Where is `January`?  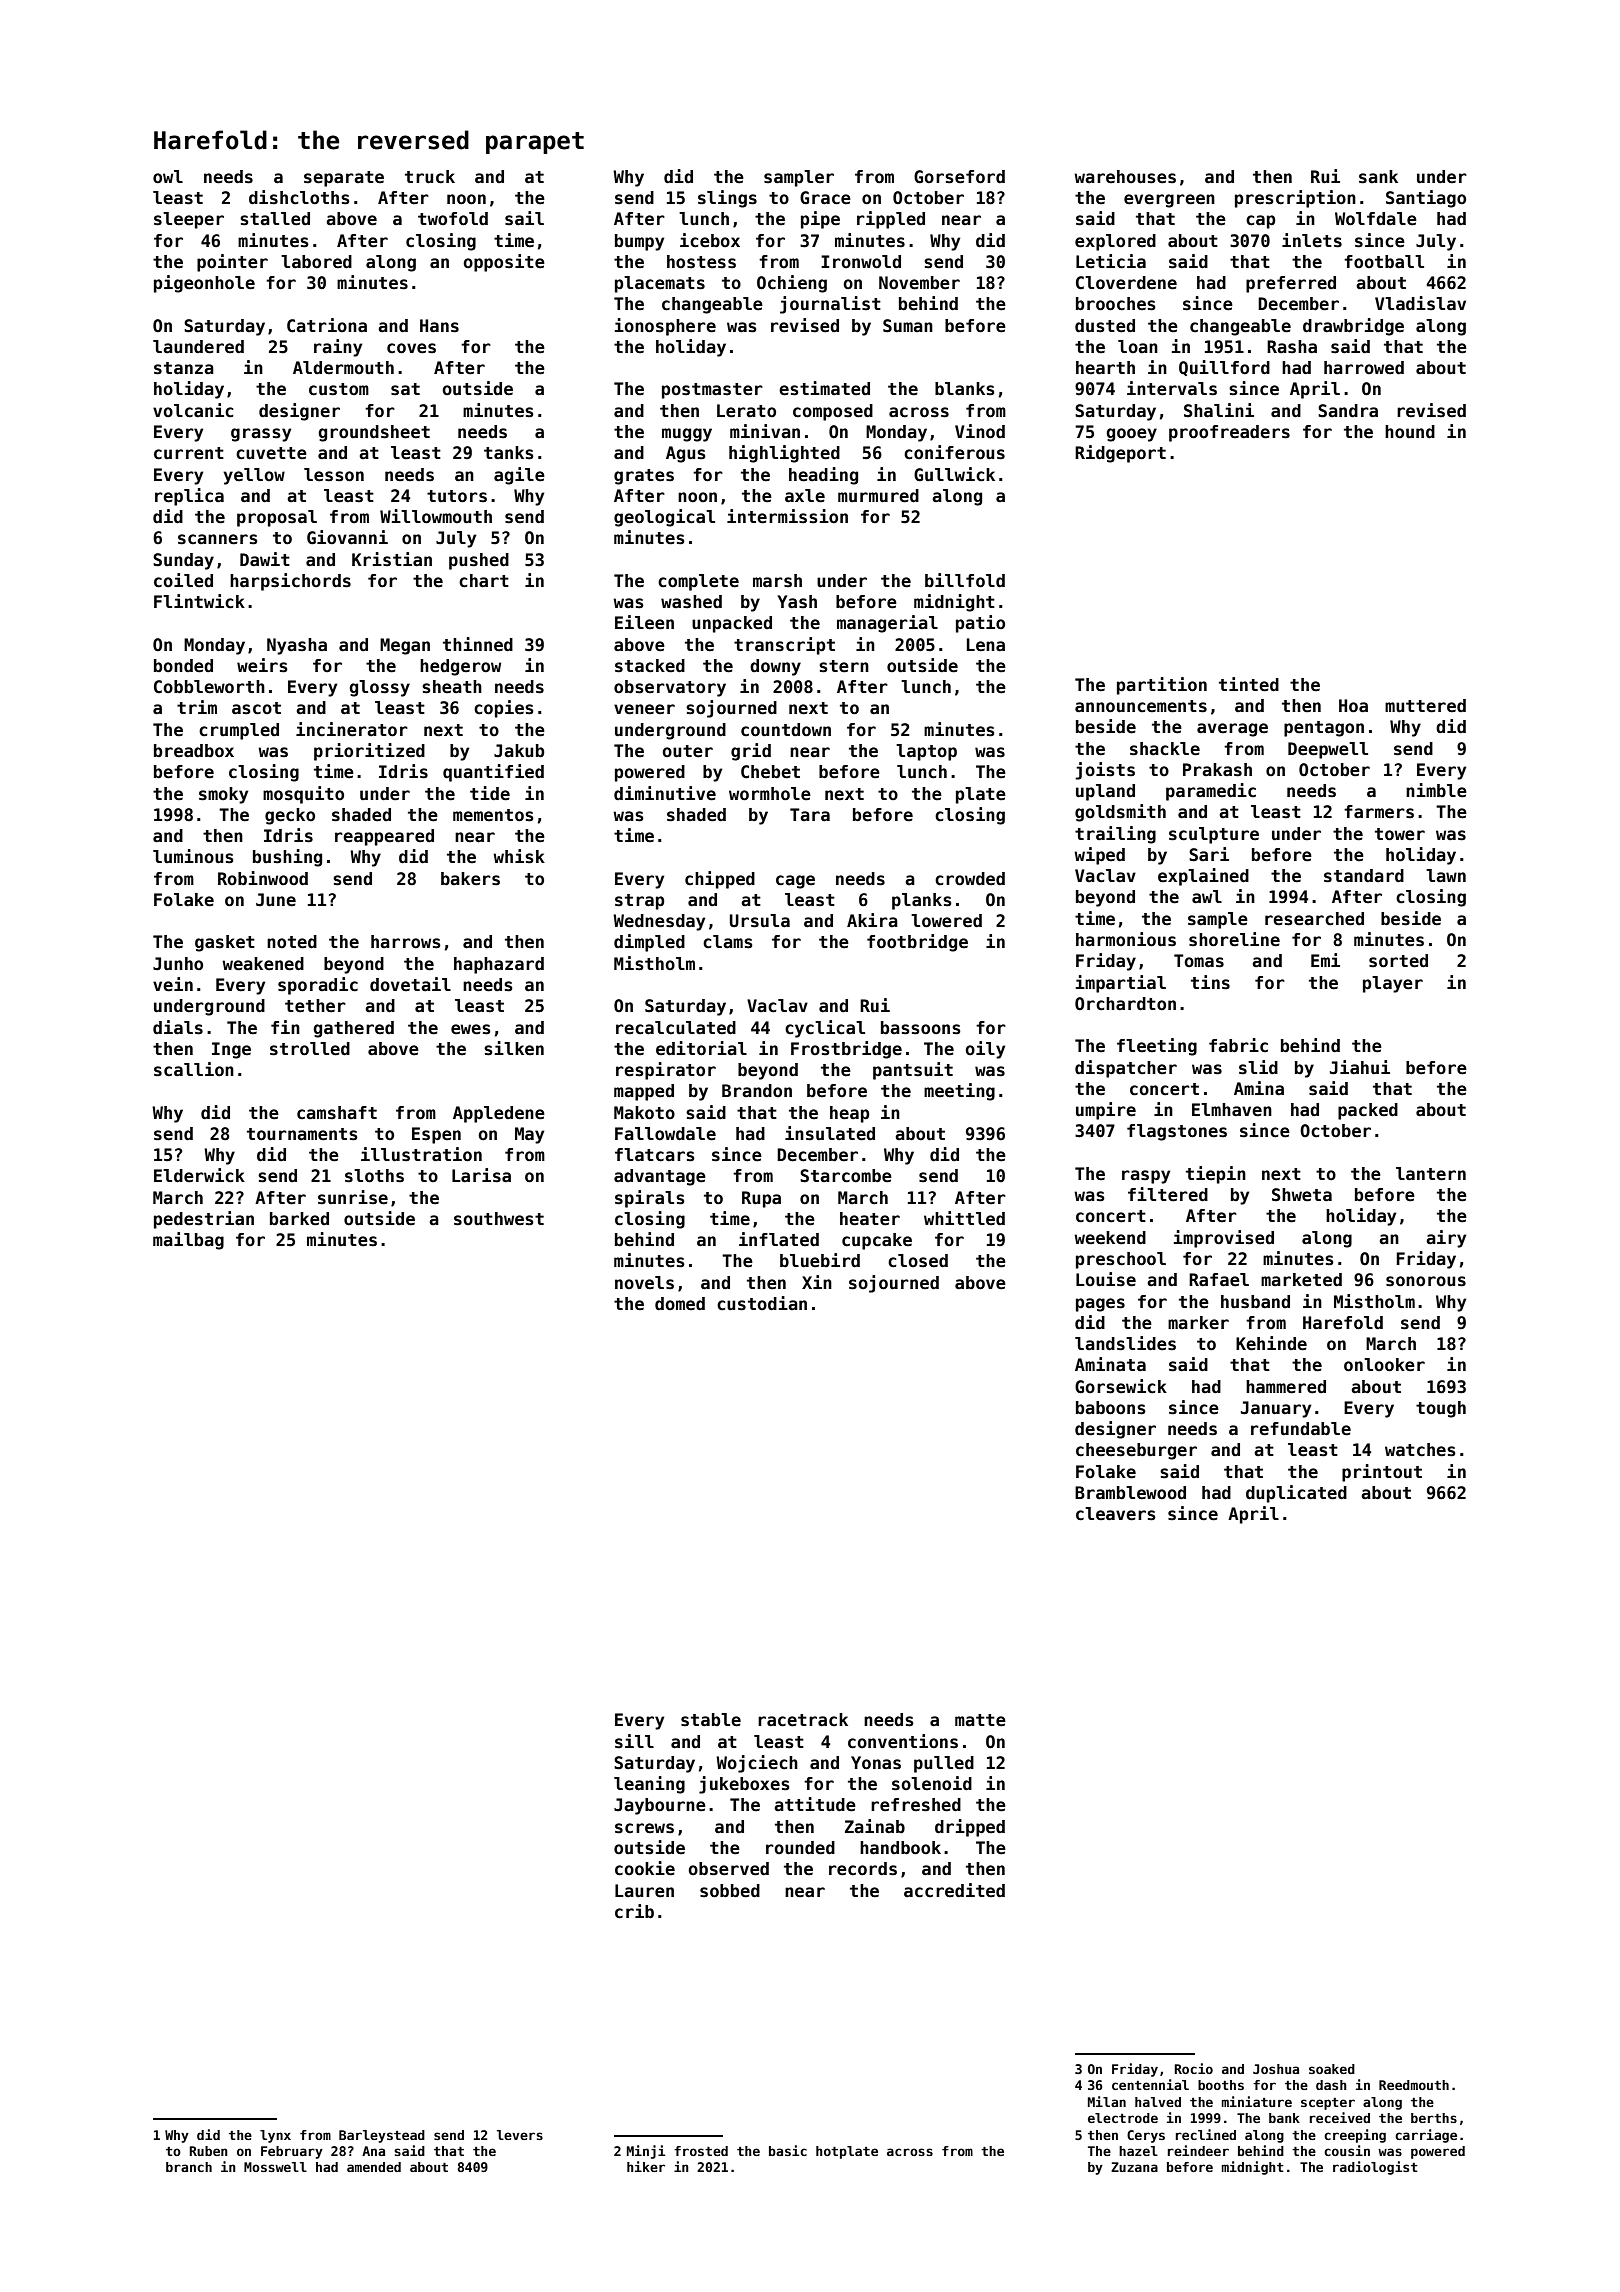 January is located at coordinates (1276, 1409).
